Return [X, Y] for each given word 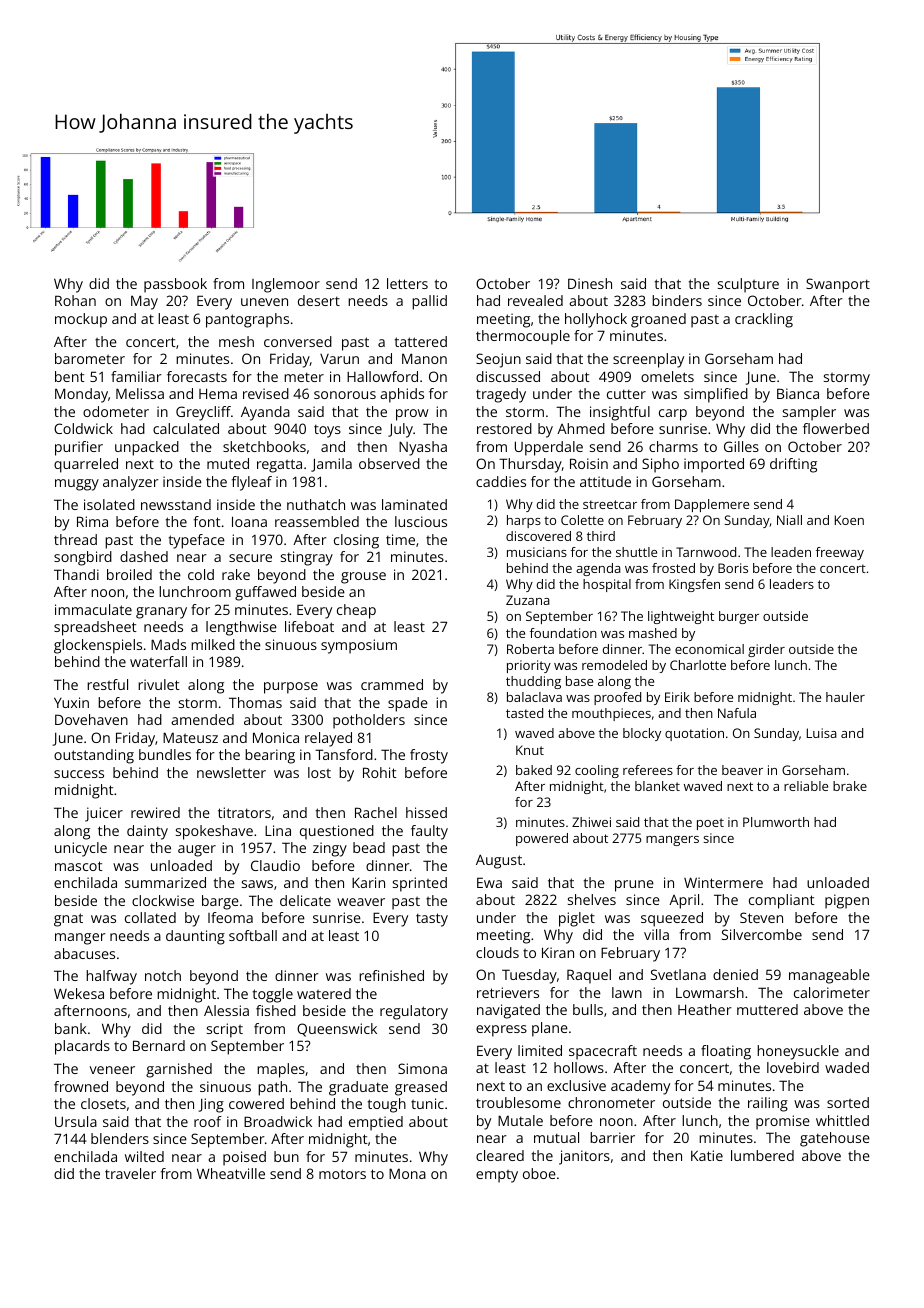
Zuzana [528, 600]
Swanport [838, 285]
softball [253, 935]
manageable [829, 976]
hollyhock [596, 320]
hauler [845, 697]
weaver [361, 902]
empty [497, 1176]
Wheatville [231, 1173]
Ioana [249, 521]
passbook [175, 285]
